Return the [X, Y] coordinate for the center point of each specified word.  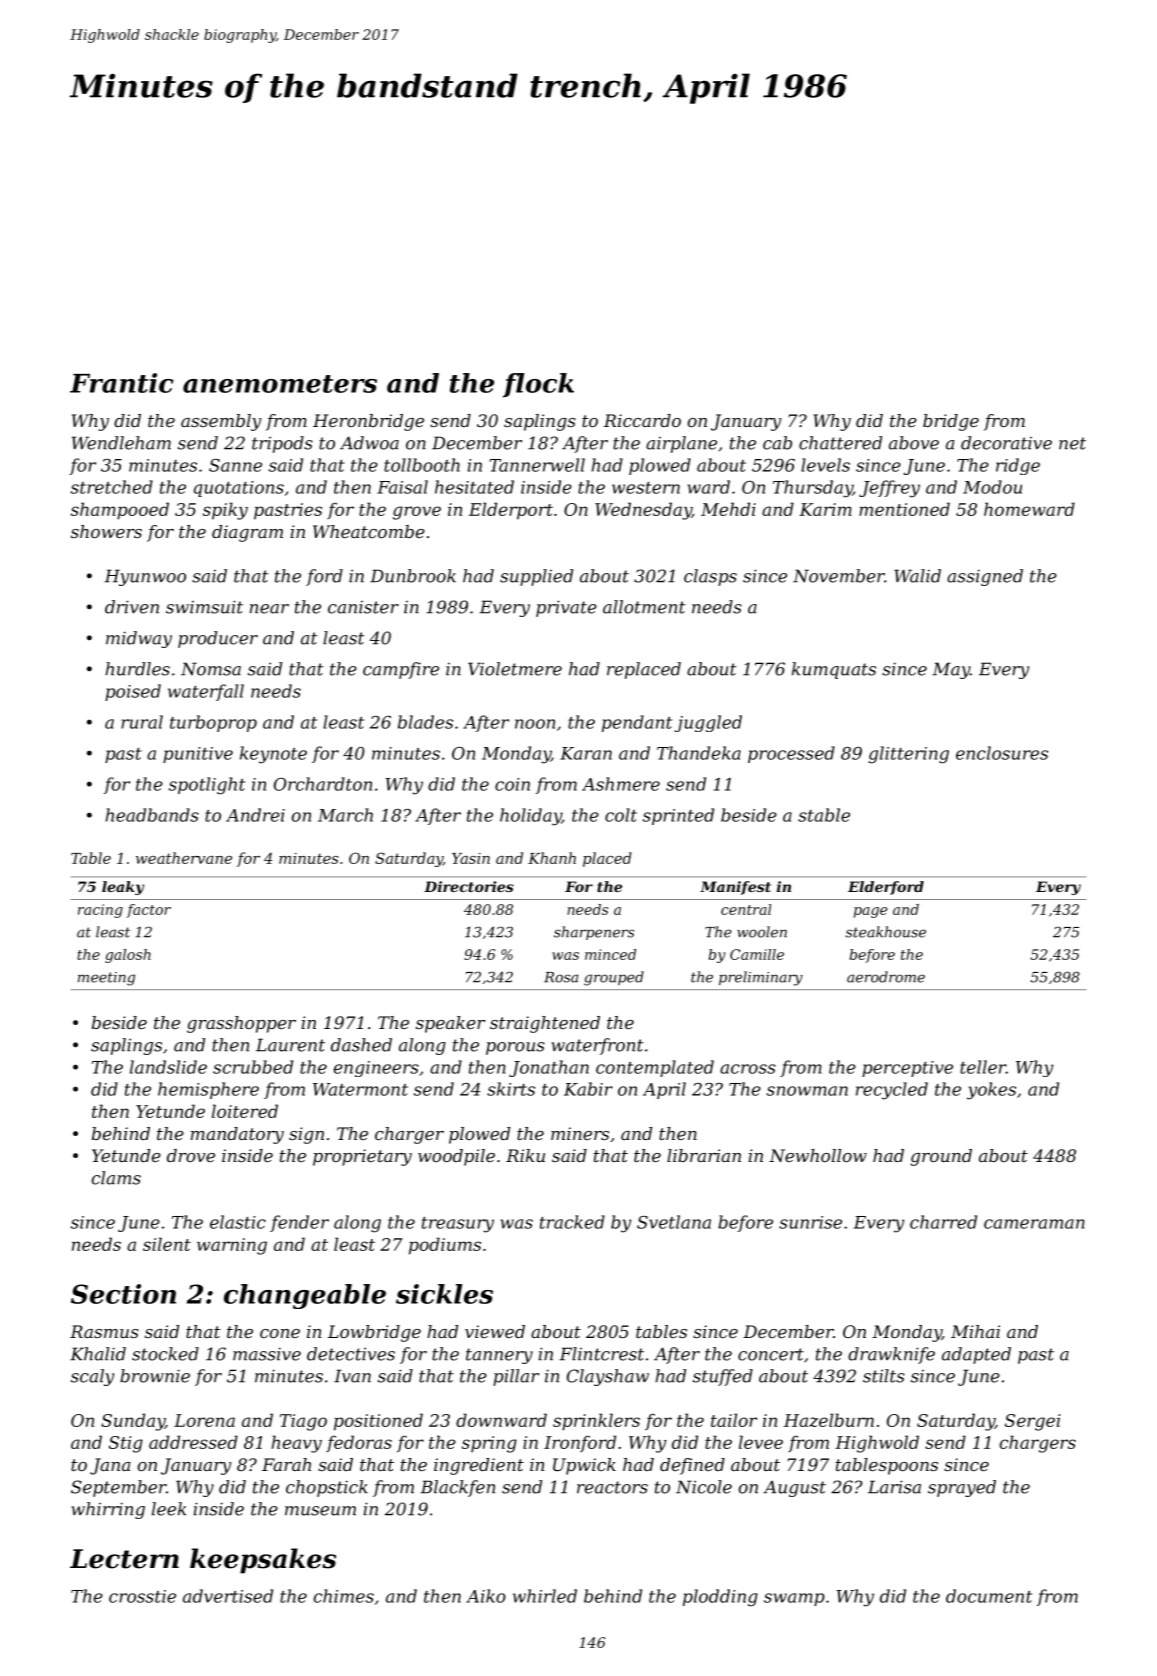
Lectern [124, 1559]
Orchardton [323, 784]
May [951, 670]
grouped [614, 978]
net [1072, 443]
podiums [445, 1246]
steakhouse [886, 932]
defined [692, 1466]
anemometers [280, 384]
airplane [681, 444]
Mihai [975, 1331]
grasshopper [241, 1024]
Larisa [894, 1487]
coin [512, 784]
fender [299, 1223]
